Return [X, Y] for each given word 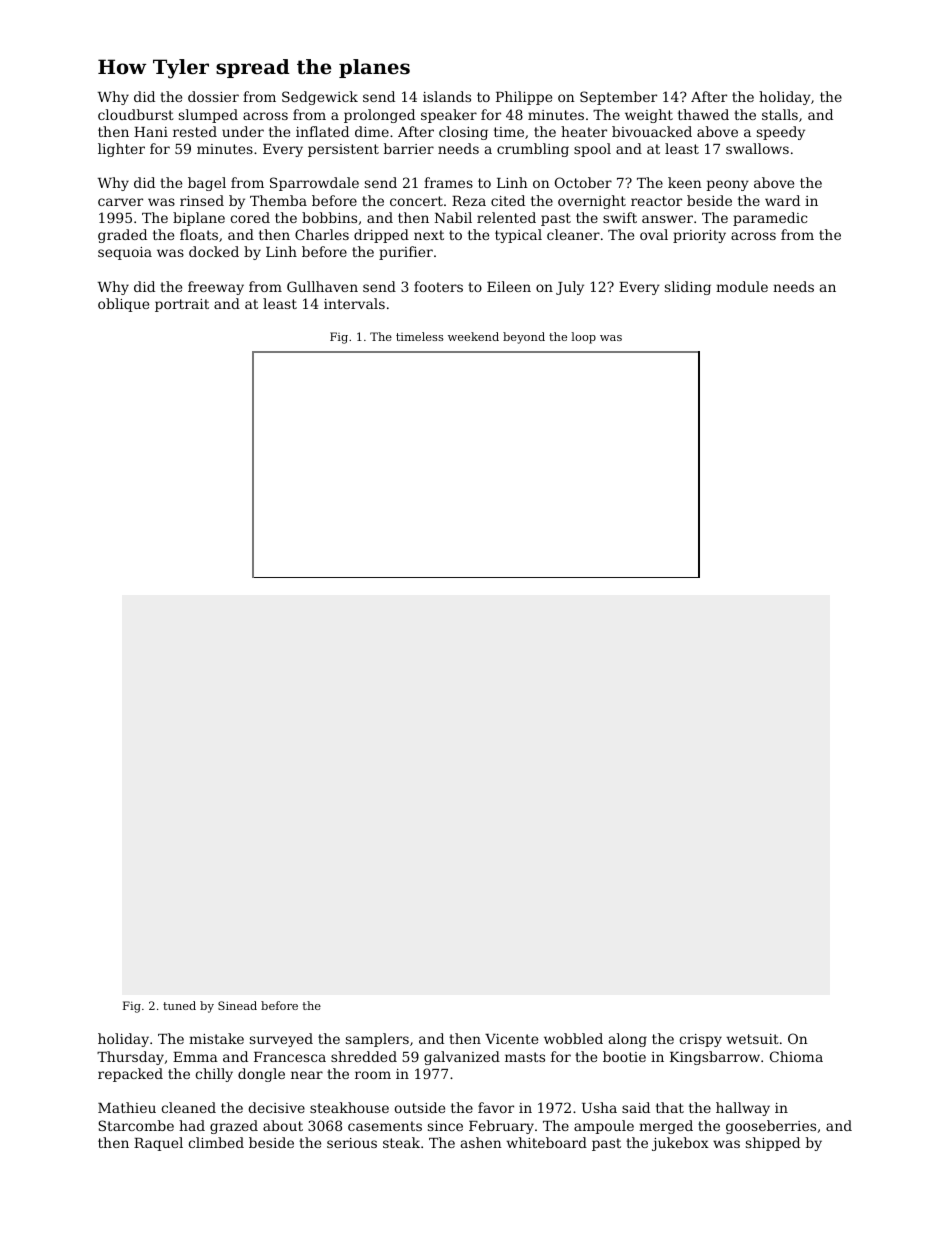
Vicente [511, 1039]
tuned [179, 1005]
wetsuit [753, 1039]
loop [583, 338]
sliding [688, 288]
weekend [473, 336]
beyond [524, 338]
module [742, 286]
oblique [123, 305]
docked [214, 251]
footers [438, 286]
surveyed [281, 1040]
